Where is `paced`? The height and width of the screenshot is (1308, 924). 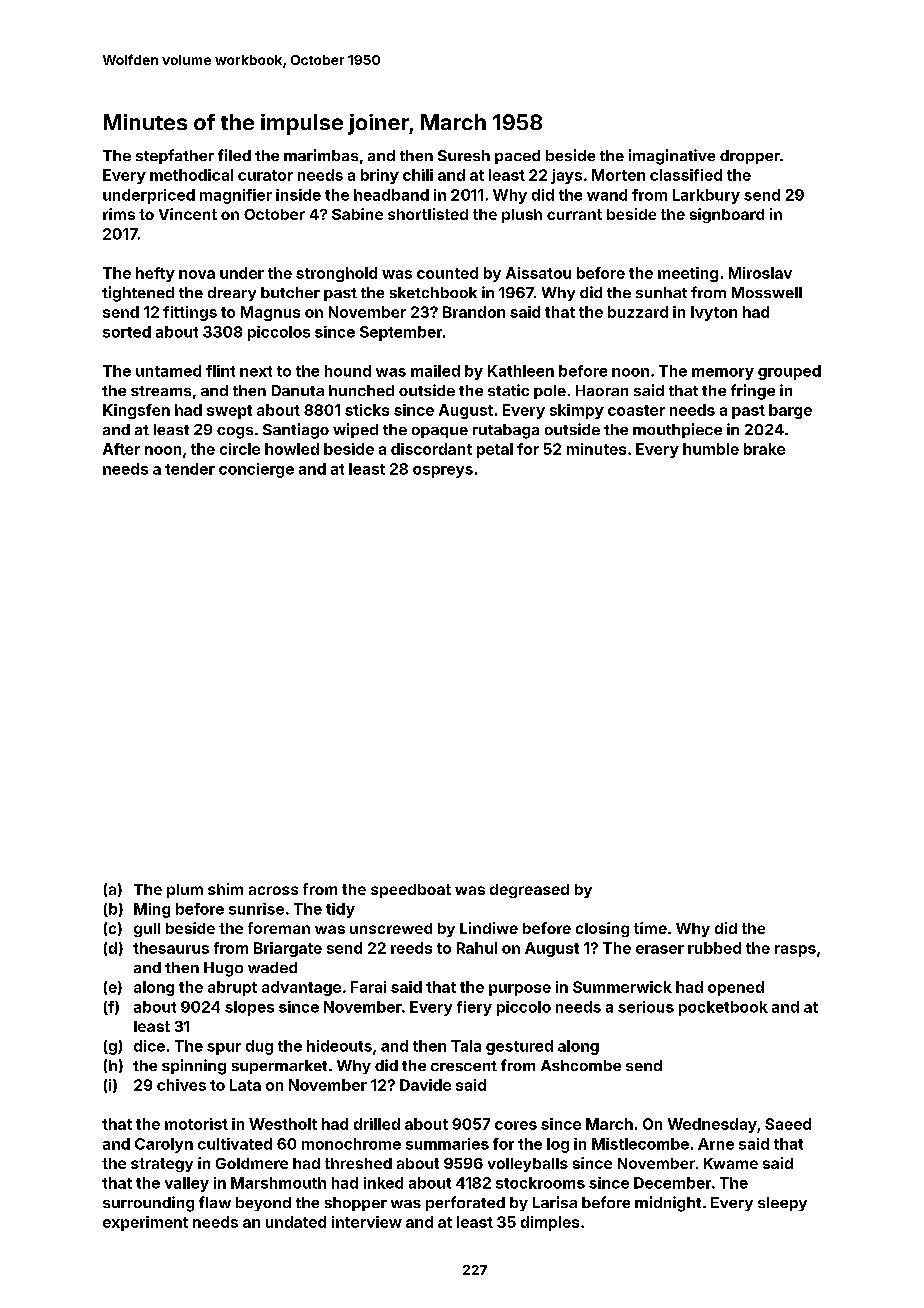 paced is located at coordinates (517, 157).
